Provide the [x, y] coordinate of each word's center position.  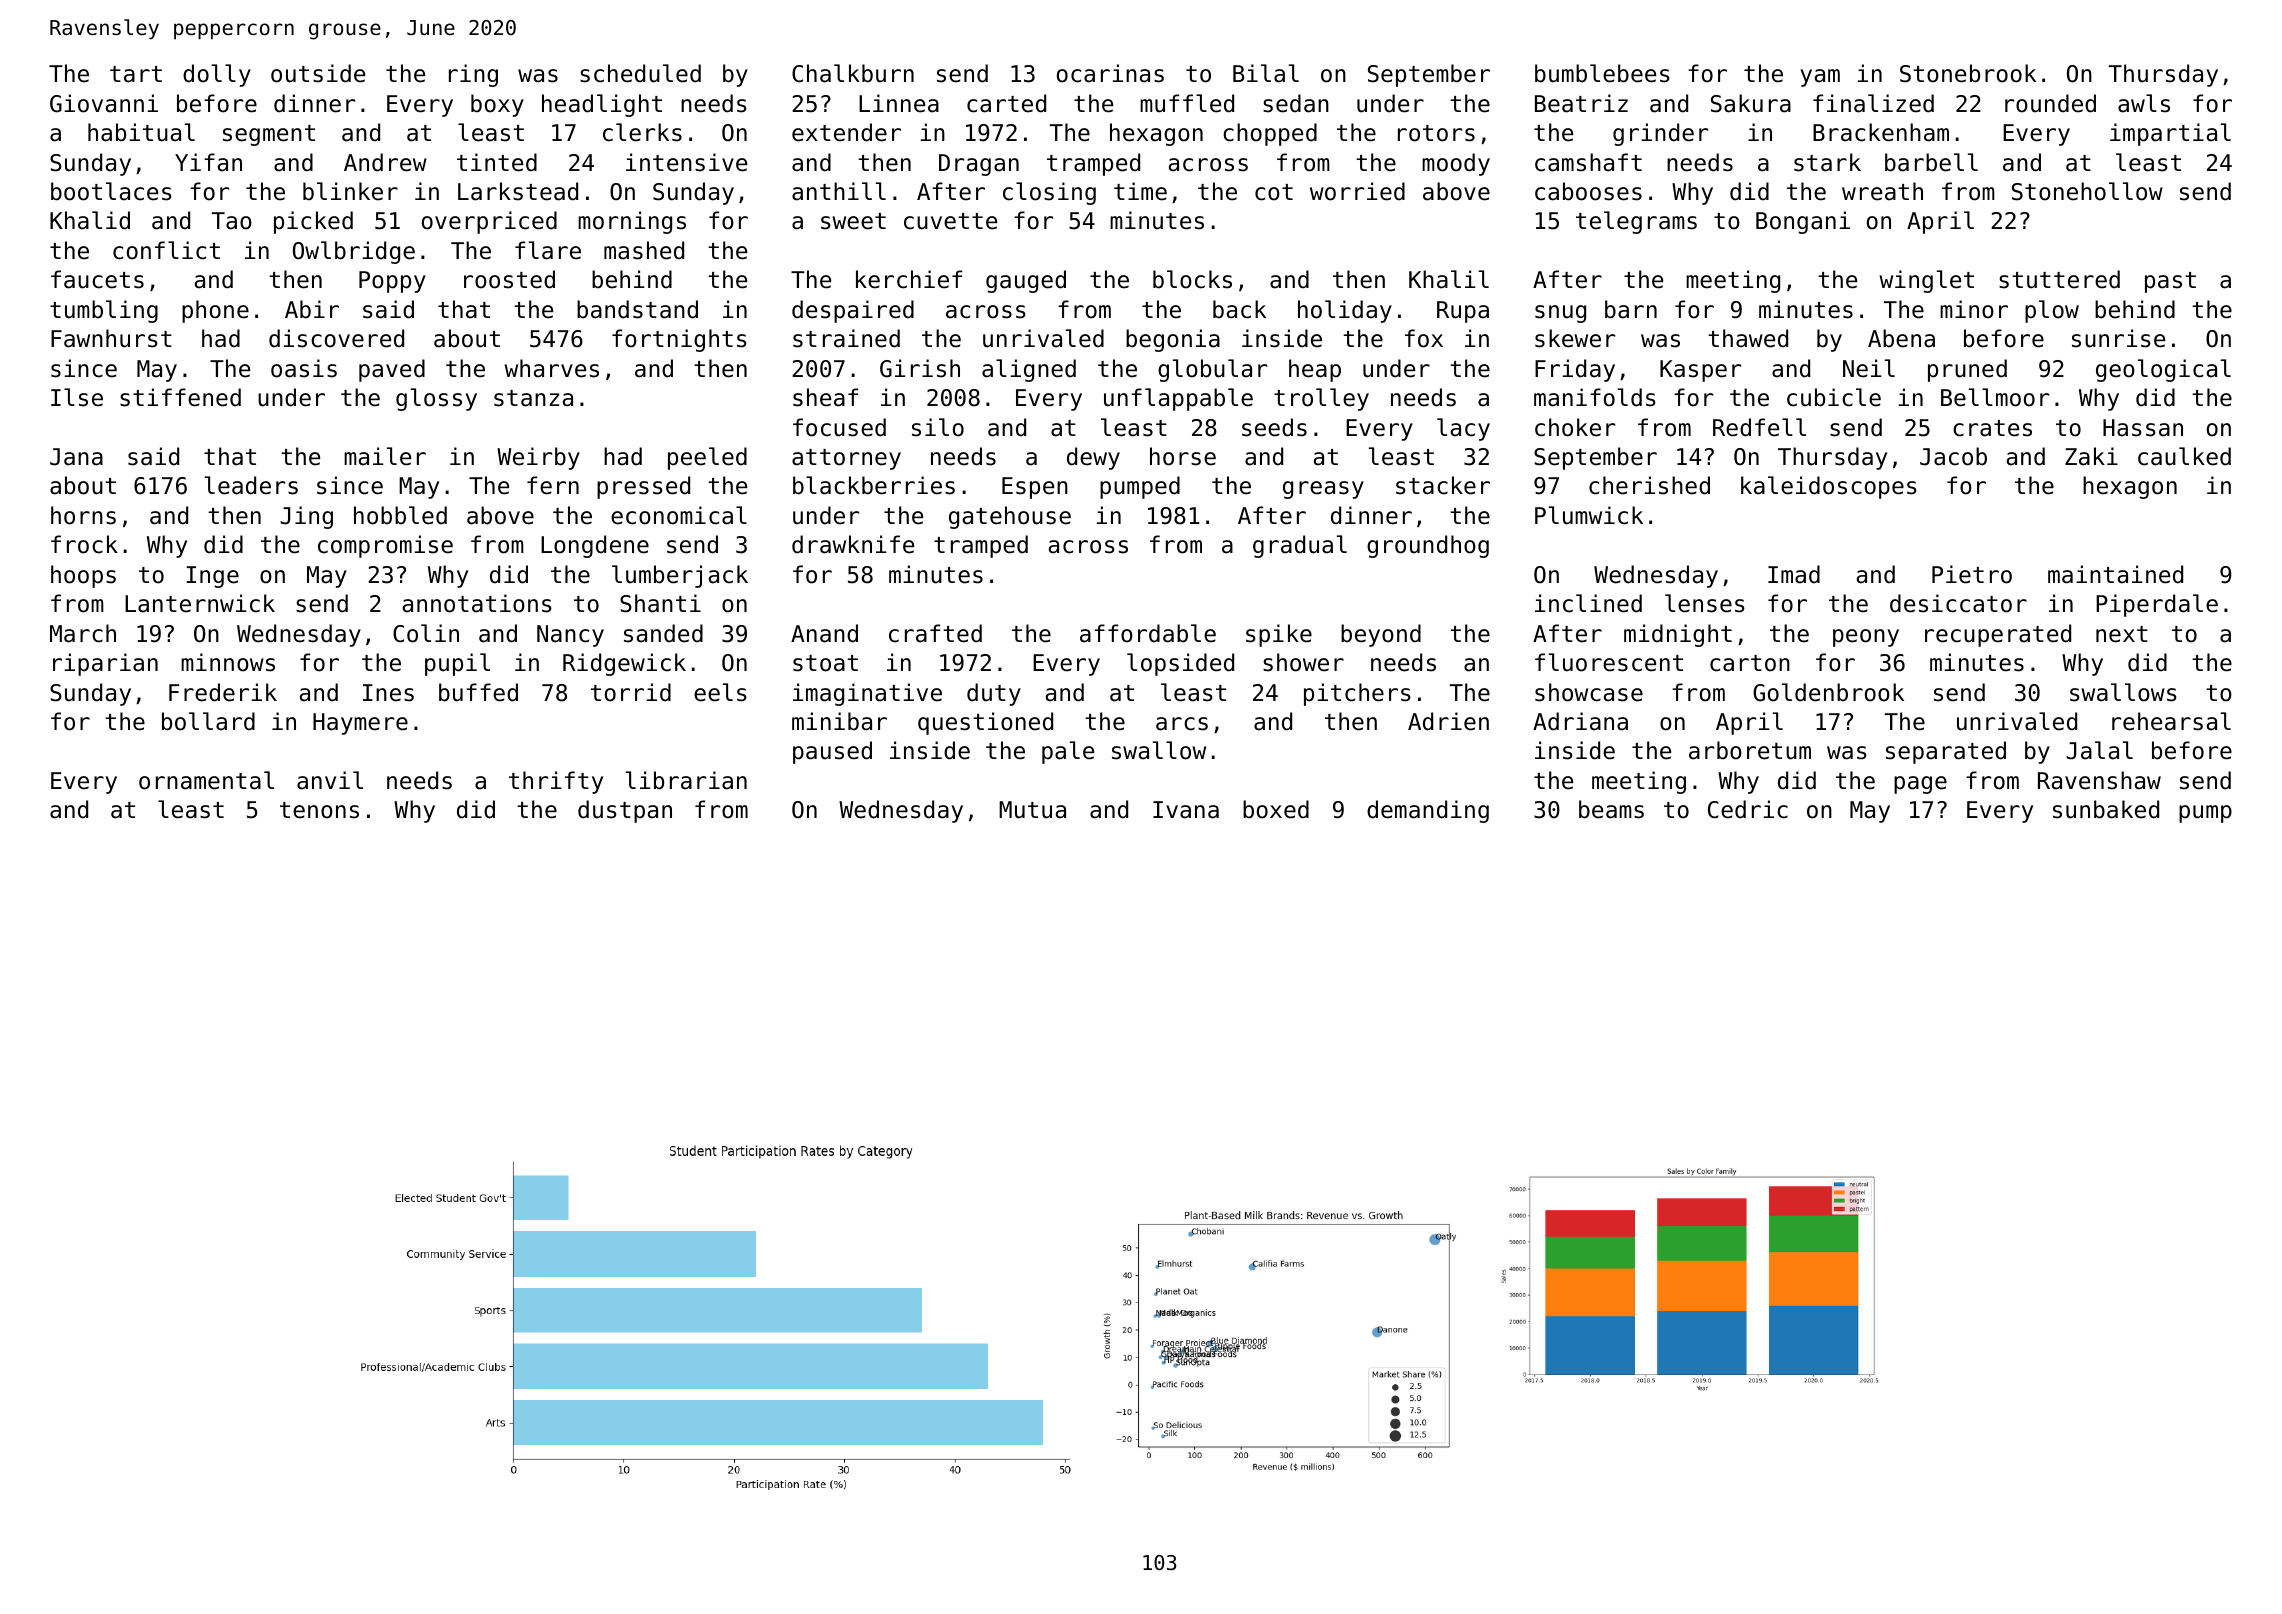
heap [1315, 370]
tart [136, 74]
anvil [330, 780]
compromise [385, 546]
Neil [1869, 368]
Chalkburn [853, 73]
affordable [1148, 633]
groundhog [1428, 546]
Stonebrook [1968, 73]
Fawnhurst [111, 338]
